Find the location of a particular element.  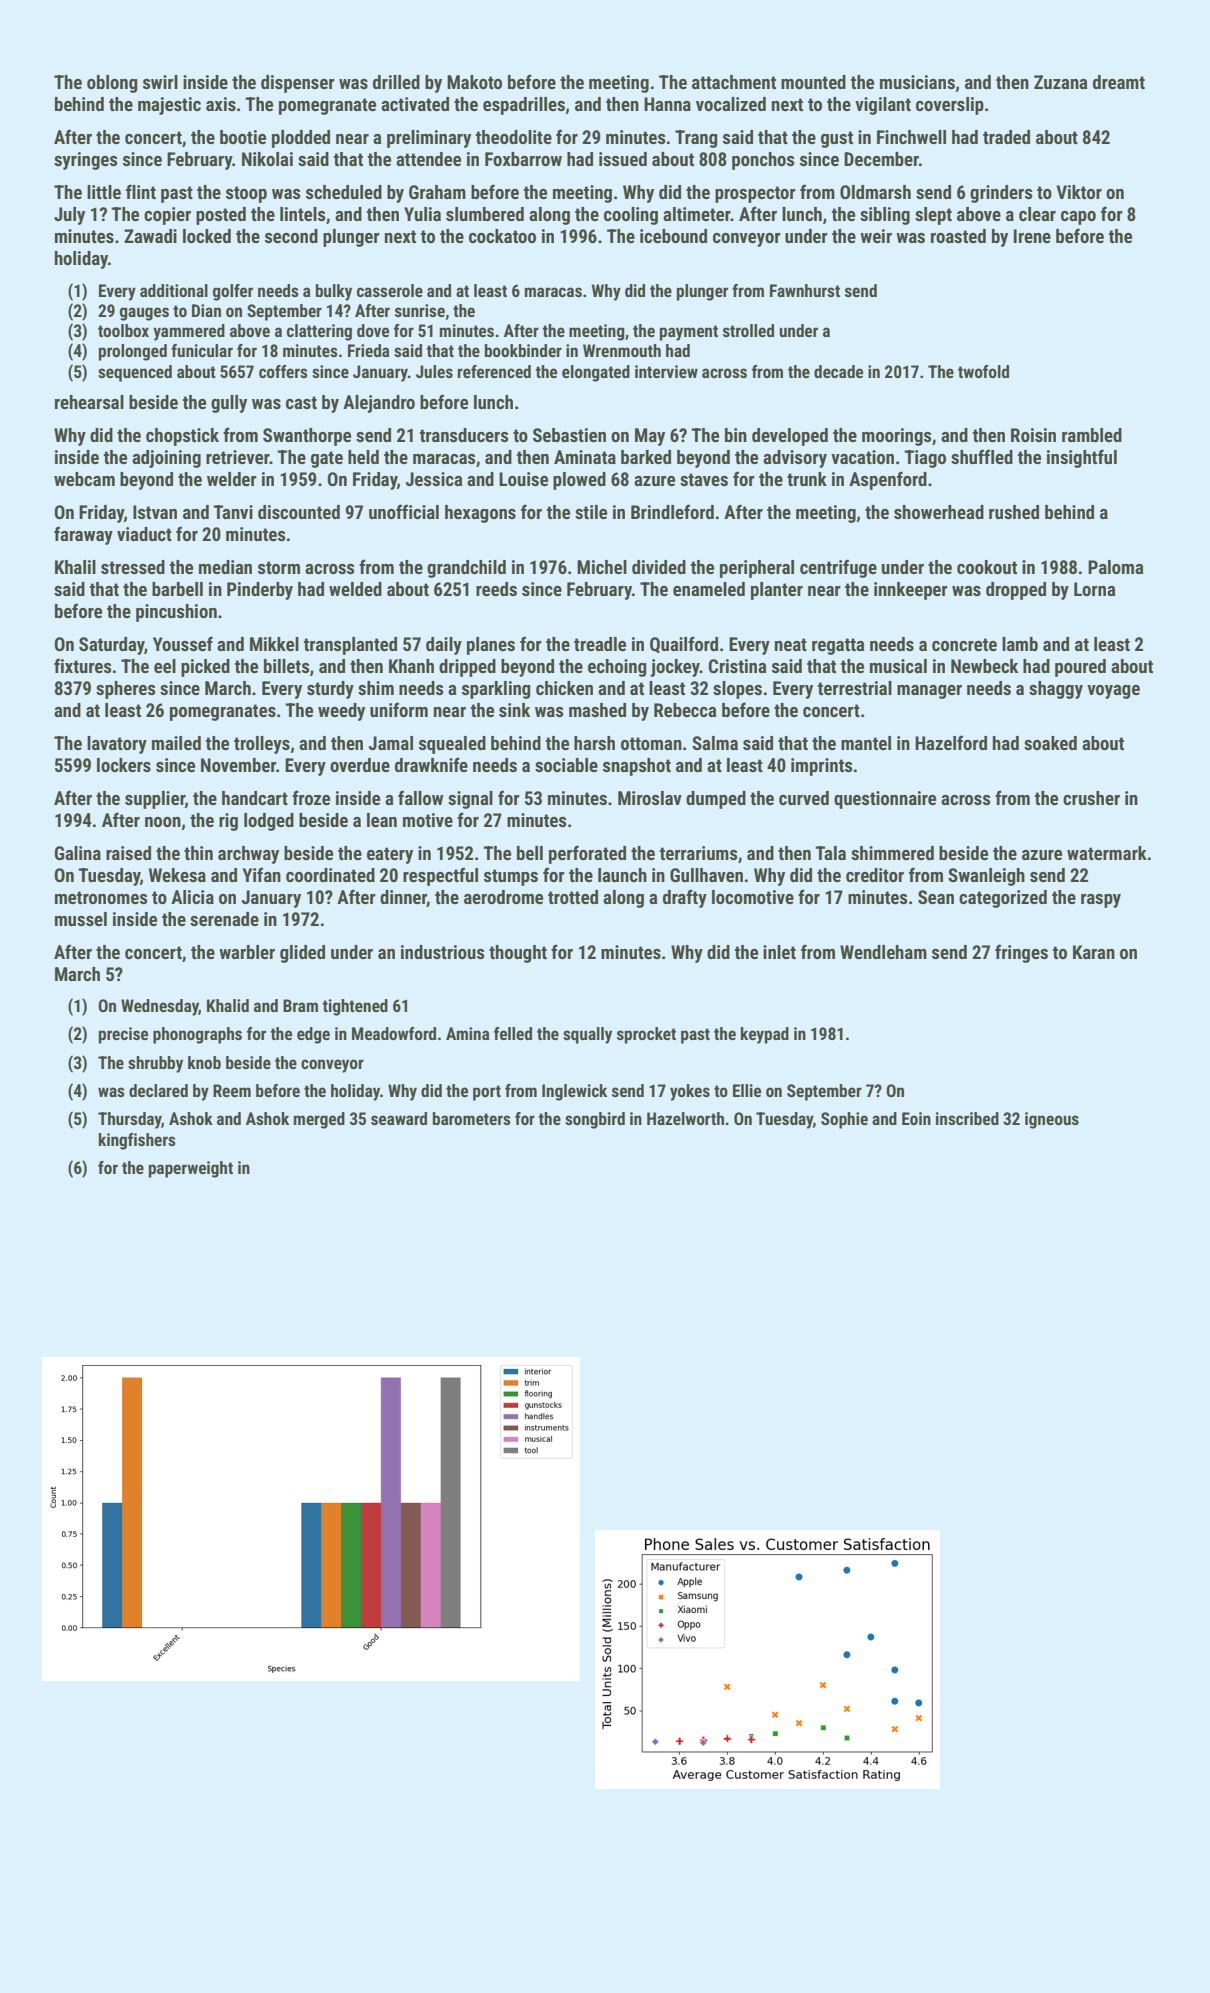

terrestrial is located at coordinates (855, 688).
